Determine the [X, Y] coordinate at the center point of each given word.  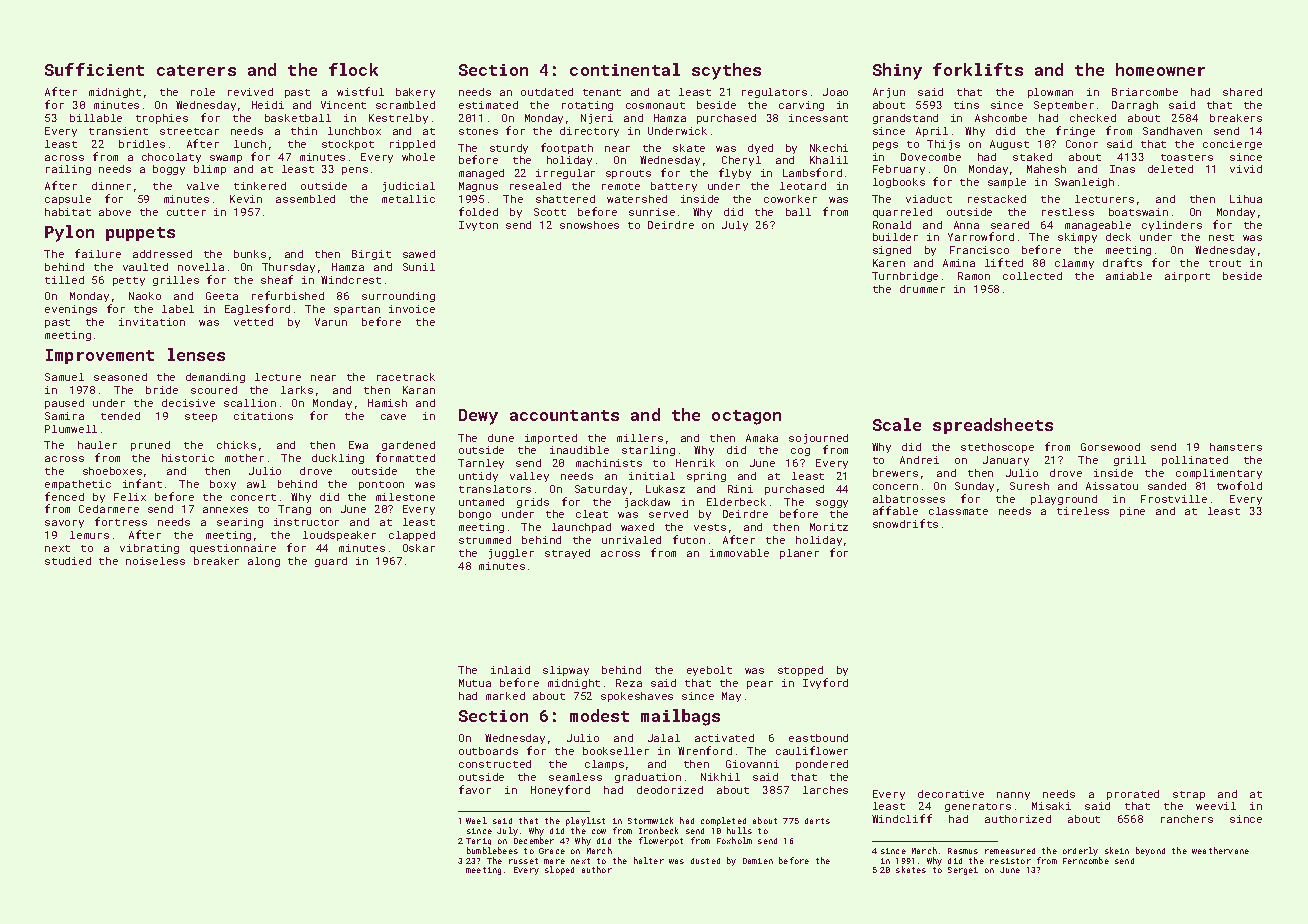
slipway [566, 671]
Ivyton [478, 226]
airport [1187, 277]
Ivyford [825, 683]
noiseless [155, 561]
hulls [739, 830]
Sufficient [94, 69]
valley [529, 477]
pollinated [1195, 461]
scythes [726, 71]
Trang [294, 510]
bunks [250, 254]
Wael [476, 820]
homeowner [1160, 69]
